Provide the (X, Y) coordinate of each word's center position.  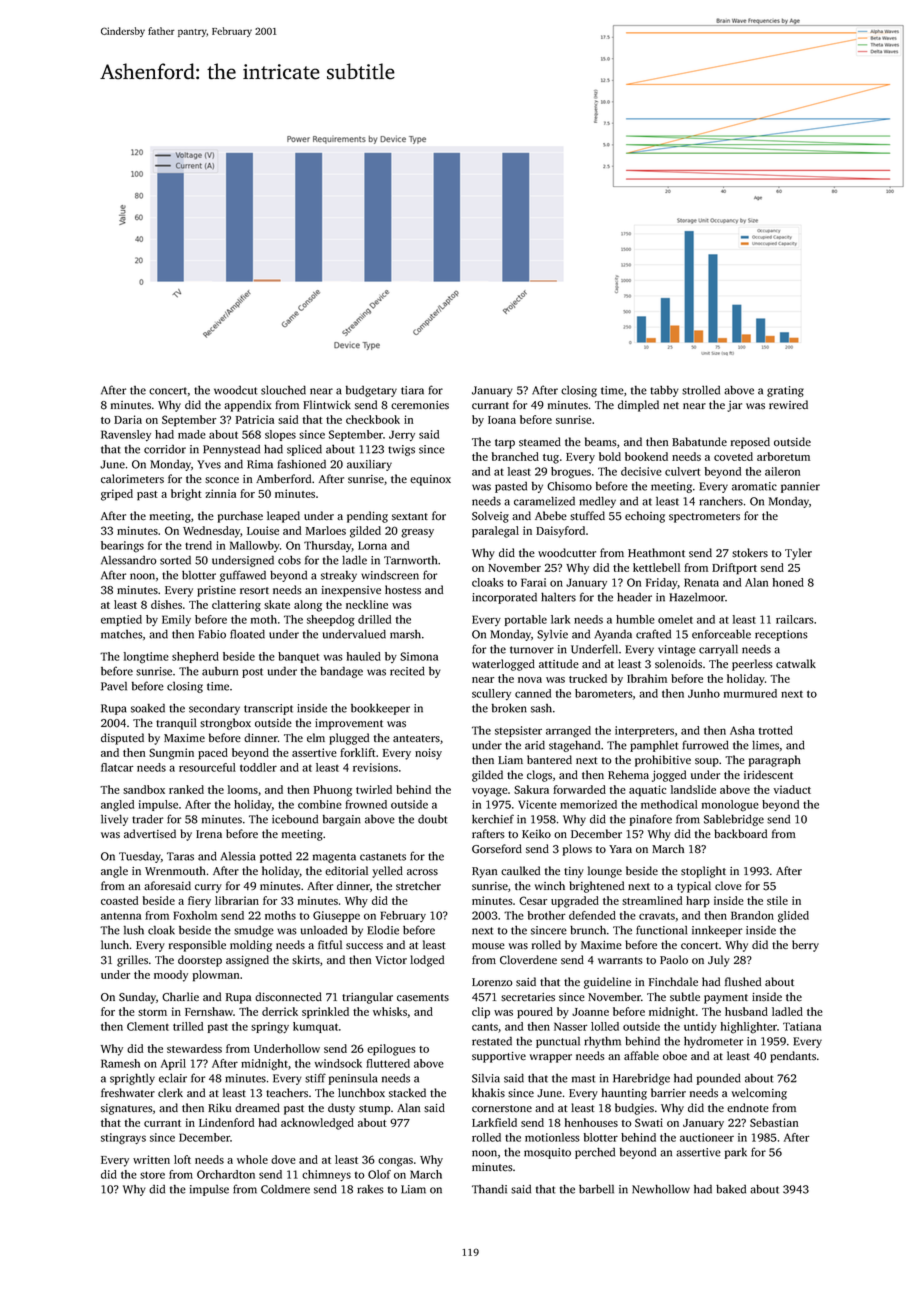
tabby (664, 391)
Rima (260, 464)
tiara (412, 390)
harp (698, 902)
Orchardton (226, 1174)
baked (731, 1189)
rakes (370, 1189)
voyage (490, 792)
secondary (214, 709)
